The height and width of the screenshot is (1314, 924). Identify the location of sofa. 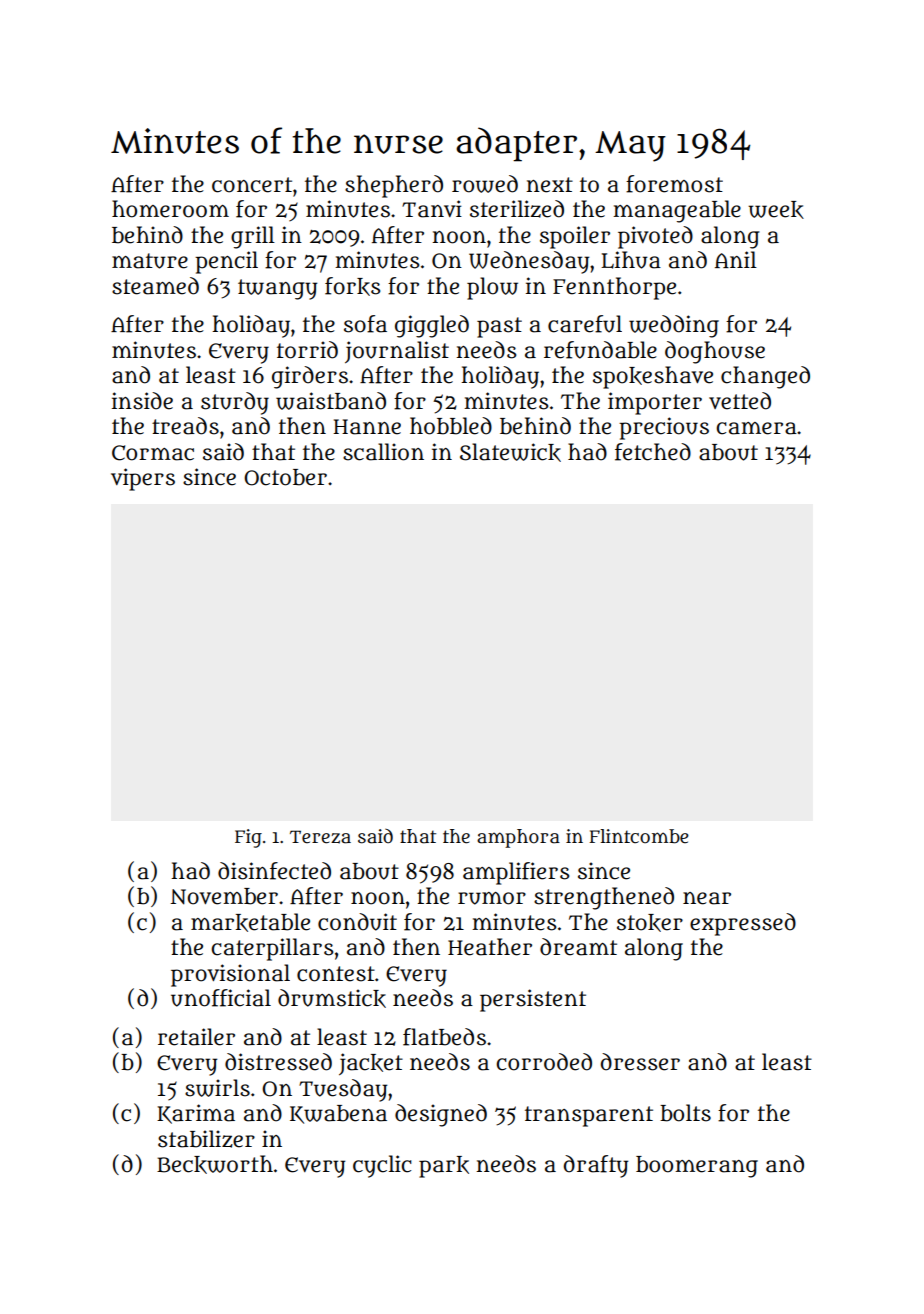
(365, 324).
